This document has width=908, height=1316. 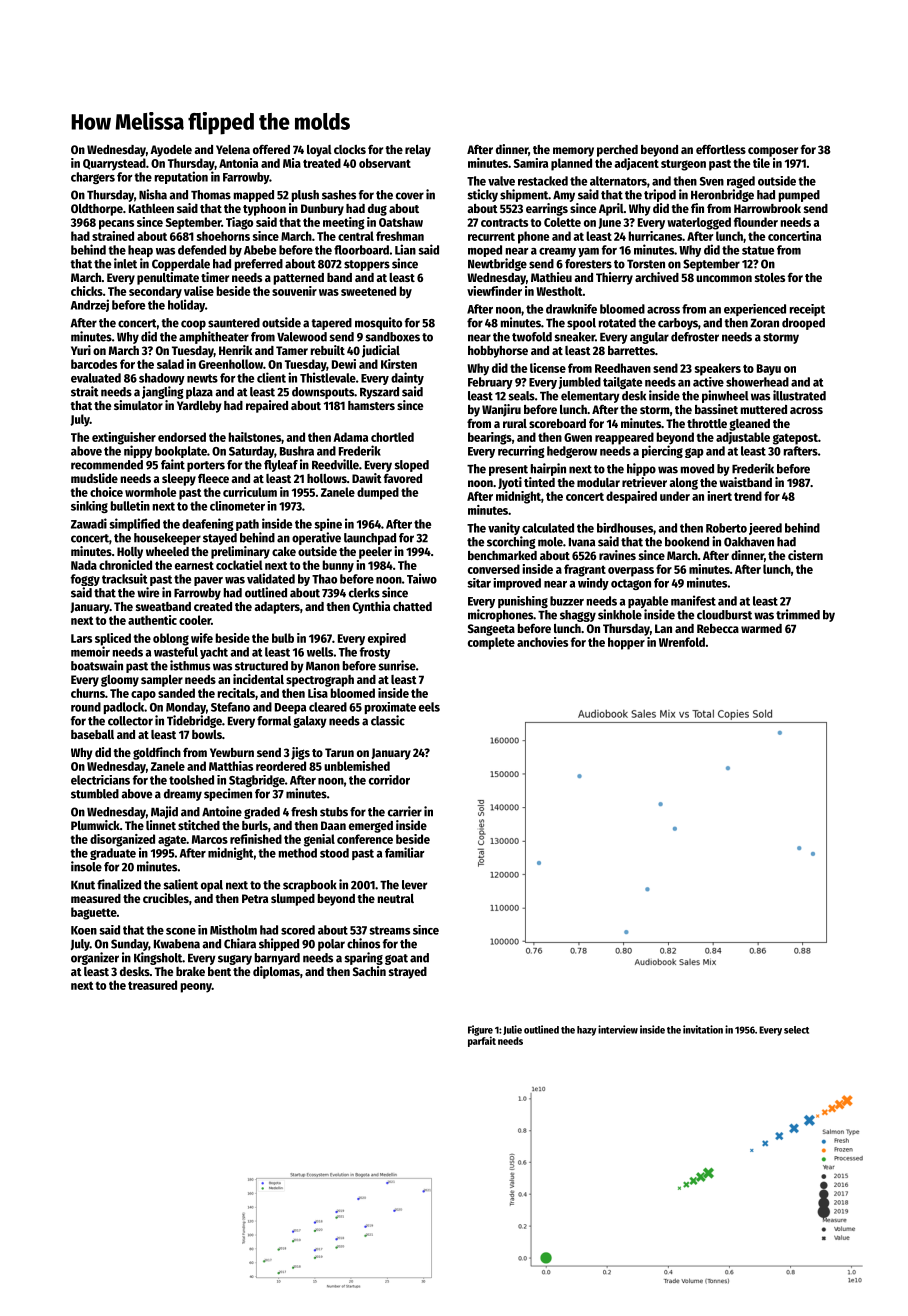 What do you see at coordinates (152, 985) in the document?
I see `treasured` at bounding box center [152, 985].
